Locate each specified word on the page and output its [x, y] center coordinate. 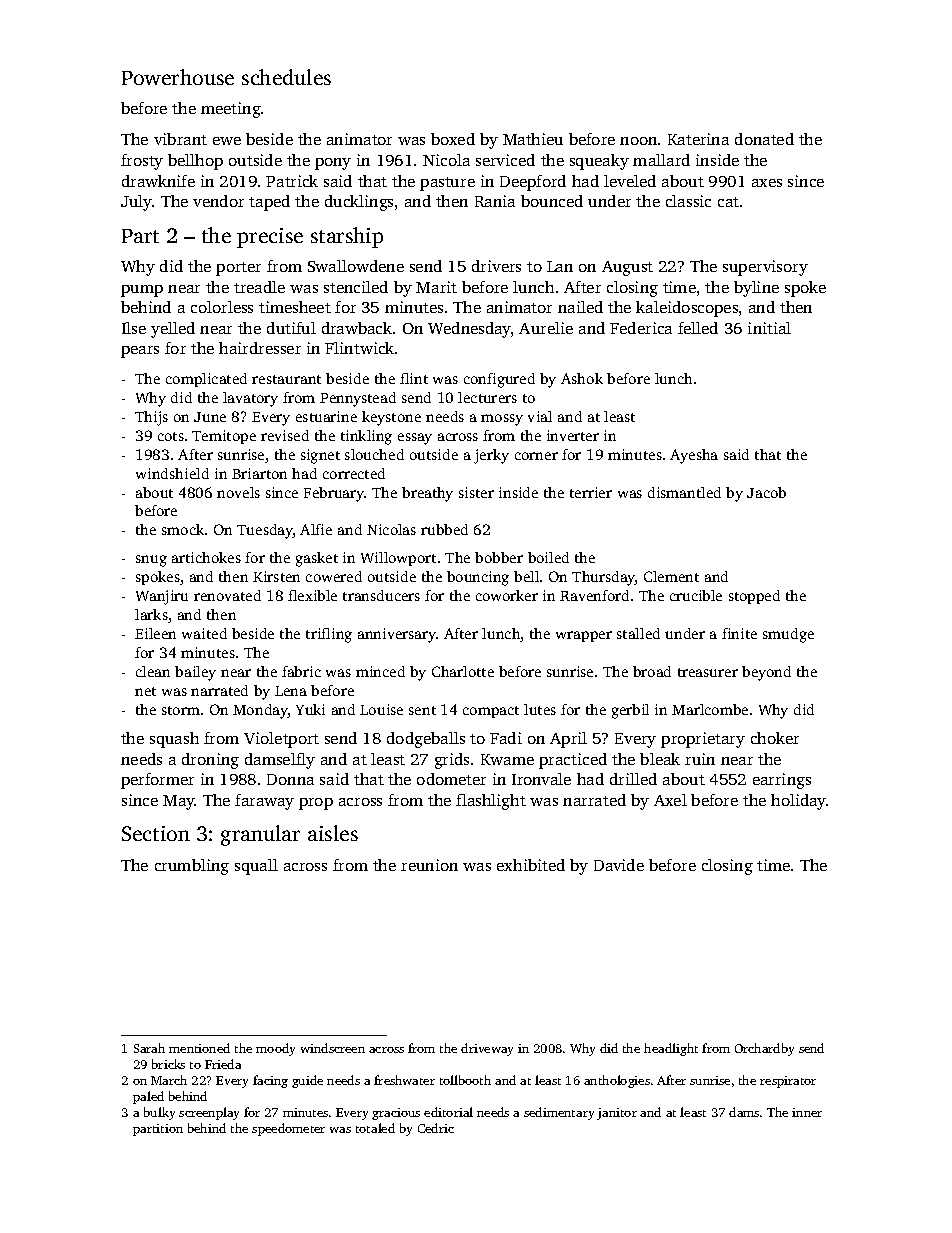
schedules [286, 77]
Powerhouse [178, 77]
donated [764, 139]
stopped [754, 597]
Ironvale [541, 779]
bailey [195, 673]
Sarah [149, 1048]
